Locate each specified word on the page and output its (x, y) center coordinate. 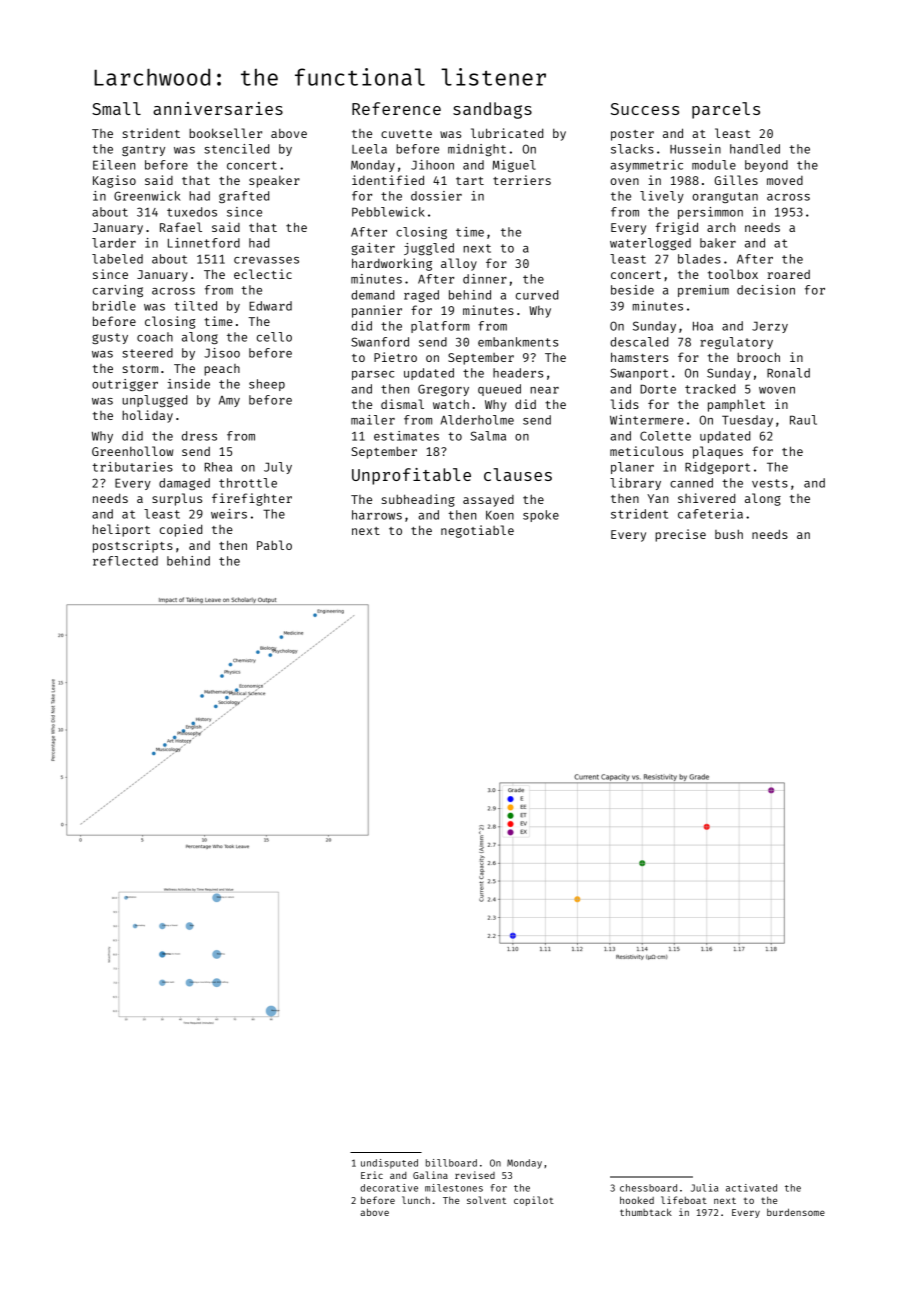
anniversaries (218, 108)
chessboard (648, 1188)
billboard (451, 1163)
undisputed (389, 1164)
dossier (436, 196)
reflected (125, 561)
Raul (803, 420)
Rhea (218, 467)
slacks (632, 149)
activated (751, 1188)
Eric (372, 1175)
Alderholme (477, 420)
